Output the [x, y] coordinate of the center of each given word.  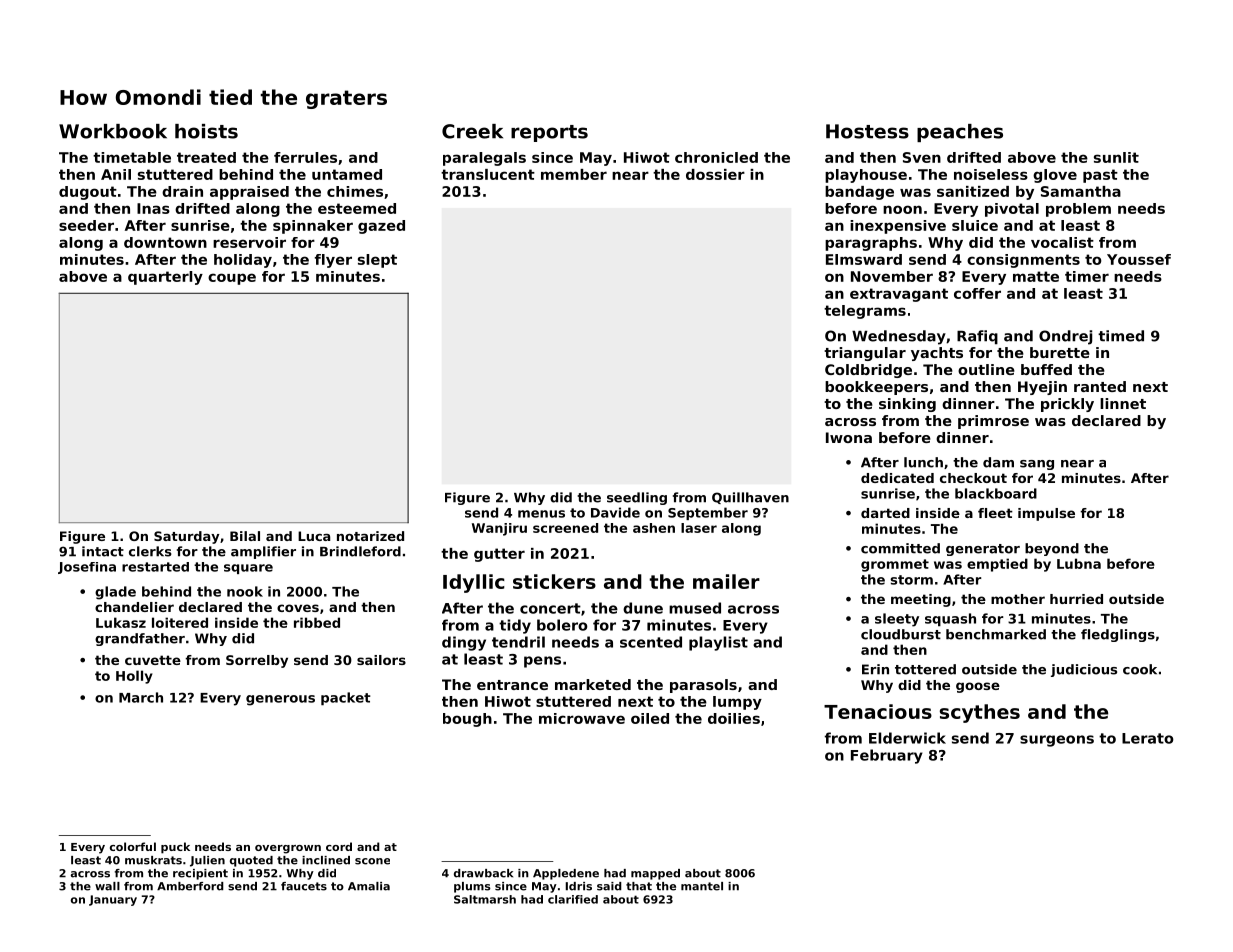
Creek [472, 131]
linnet [1123, 403]
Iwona [849, 437]
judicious [1084, 670]
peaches [960, 133]
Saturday [186, 537]
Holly [134, 677]
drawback [483, 873]
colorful [133, 846]
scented [651, 642]
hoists [206, 131]
